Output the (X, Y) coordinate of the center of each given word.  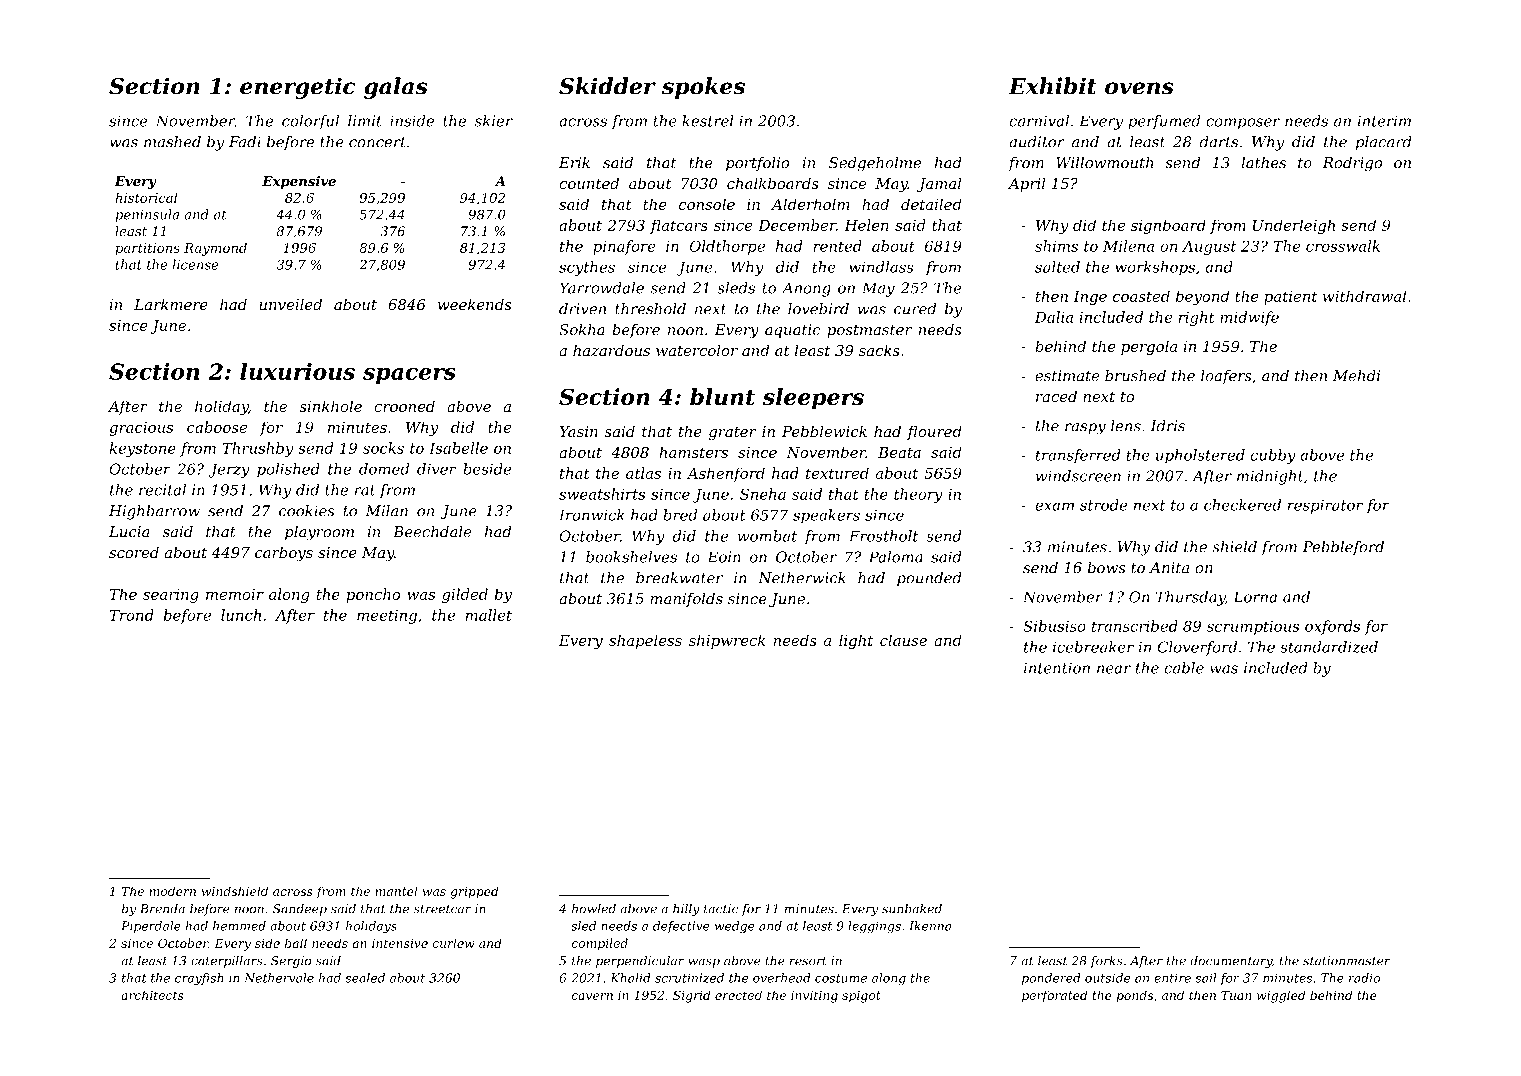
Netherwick (802, 578)
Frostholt (883, 536)
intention (1057, 668)
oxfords (1332, 627)
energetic (298, 88)
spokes (703, 88)
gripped (474, 892)
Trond (132, 615)
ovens (1139, 88)
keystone (143, 449)
